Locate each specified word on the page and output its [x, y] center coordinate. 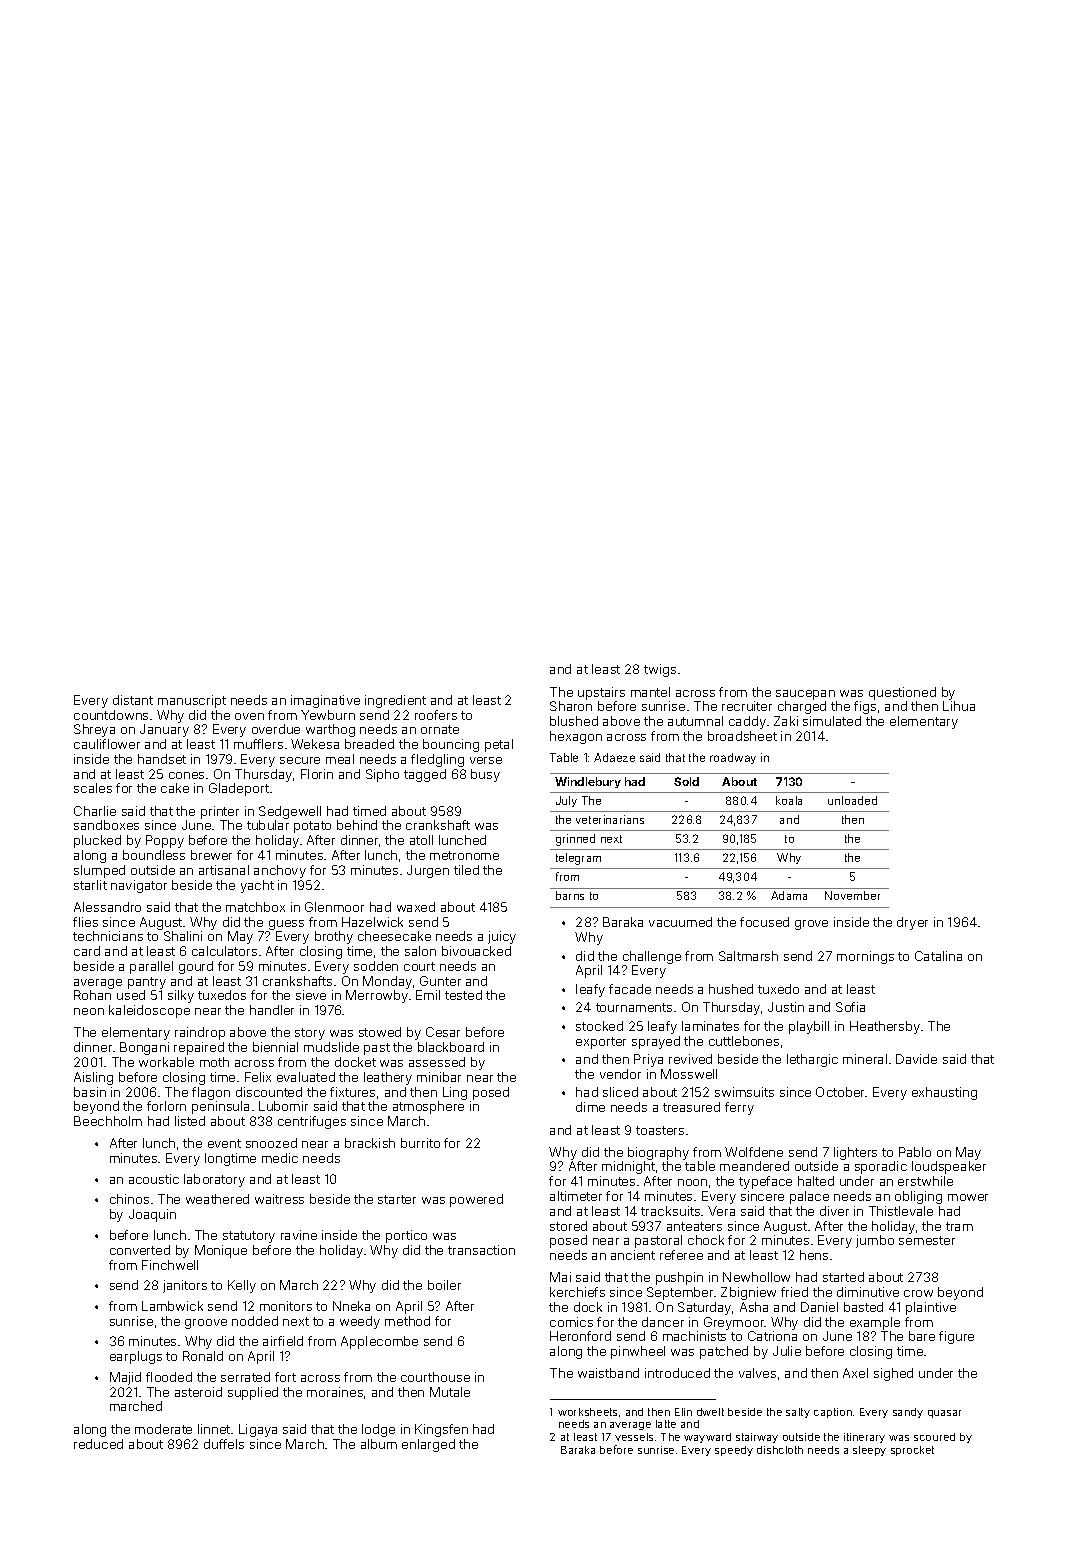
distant [133, 700]
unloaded [852, 800]
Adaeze [614, 757]
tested [463, 995]
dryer [912, 923]
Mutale [450, 1392]
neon [89, 1011]
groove [206, 1324]
